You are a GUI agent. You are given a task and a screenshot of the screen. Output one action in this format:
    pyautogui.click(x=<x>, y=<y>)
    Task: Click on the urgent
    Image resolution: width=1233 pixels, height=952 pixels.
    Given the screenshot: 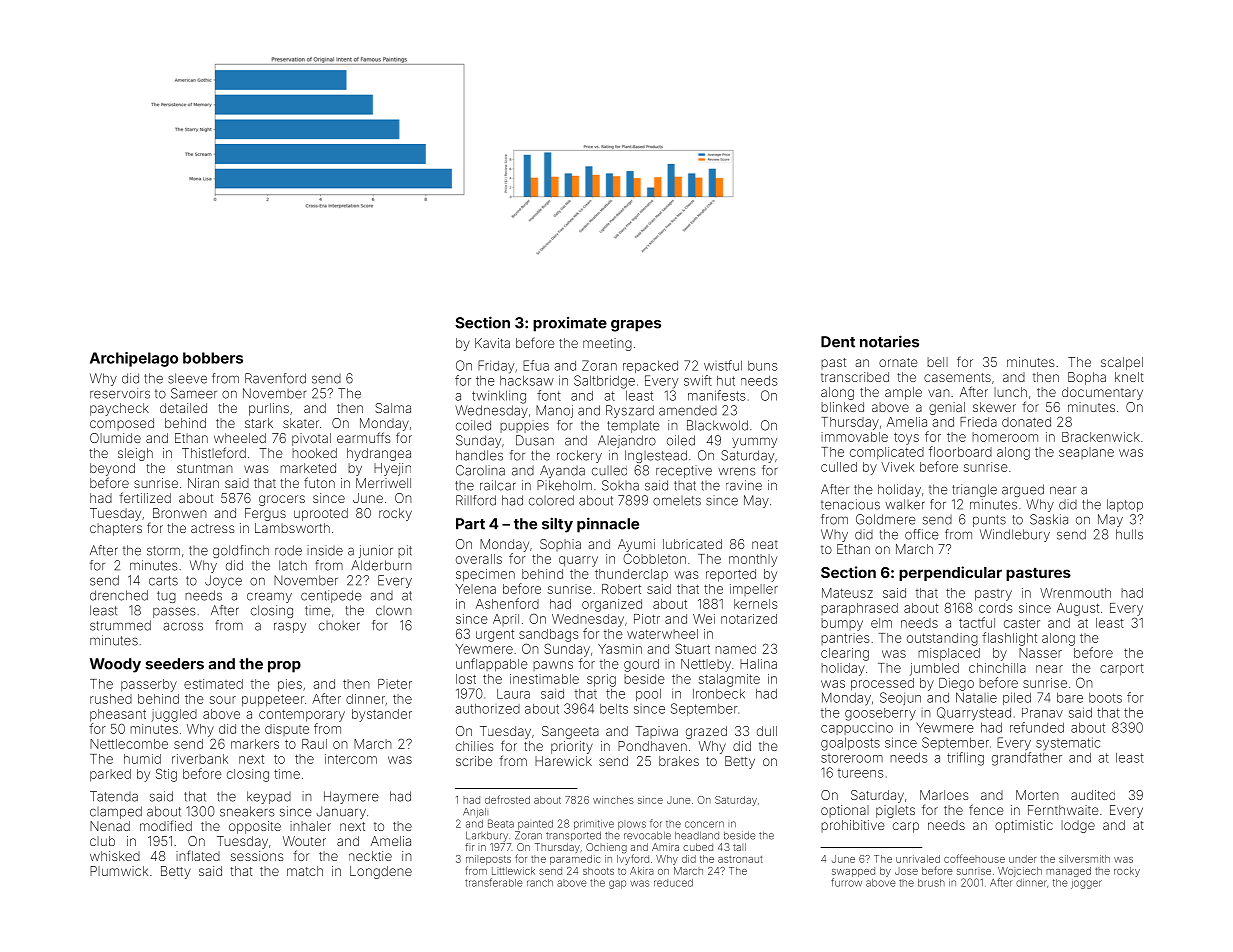 What is the action you would take?
    pyautogui.click(x=495, y=635)
